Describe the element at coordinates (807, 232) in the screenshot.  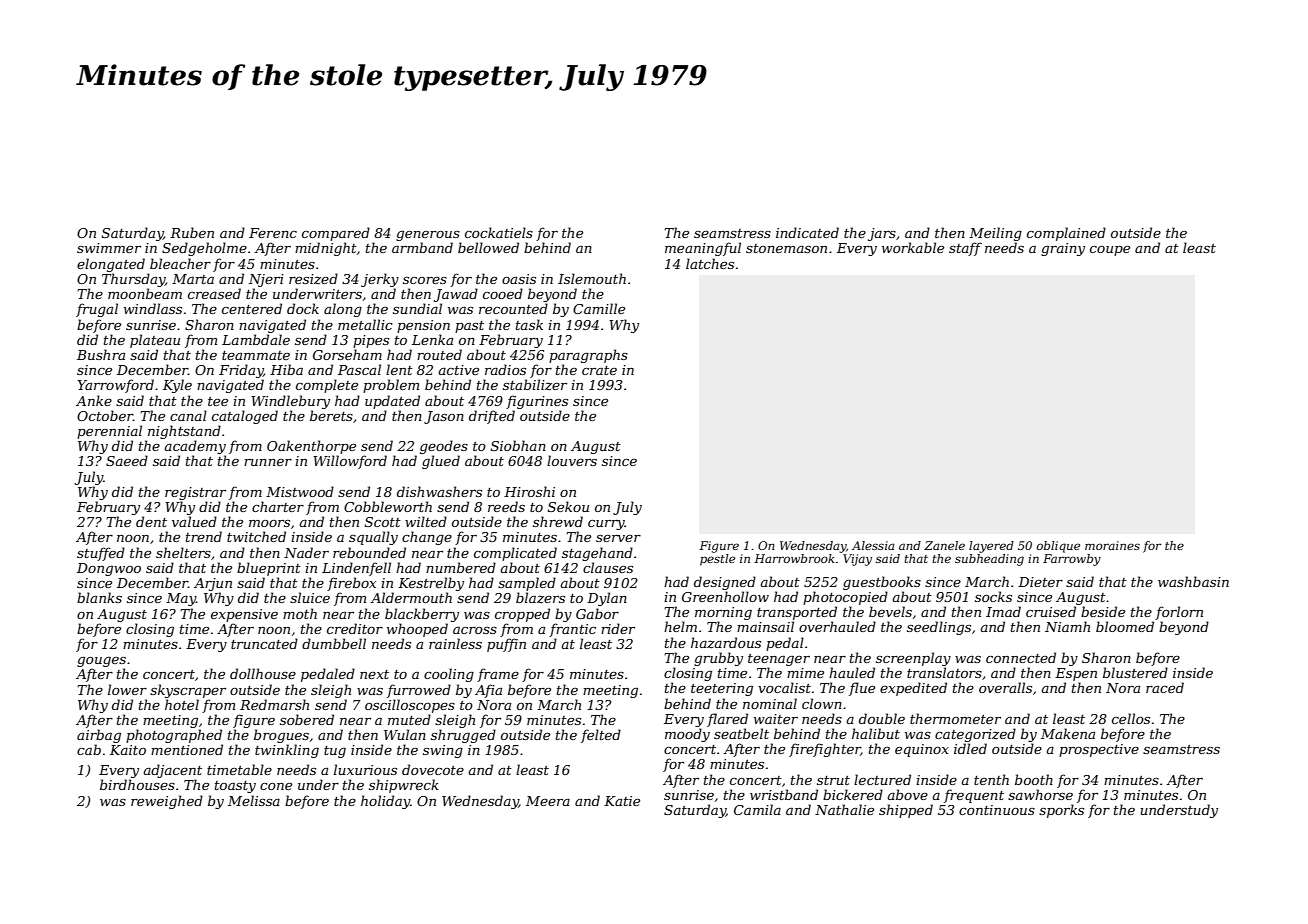
I see `indicated` at that location.
